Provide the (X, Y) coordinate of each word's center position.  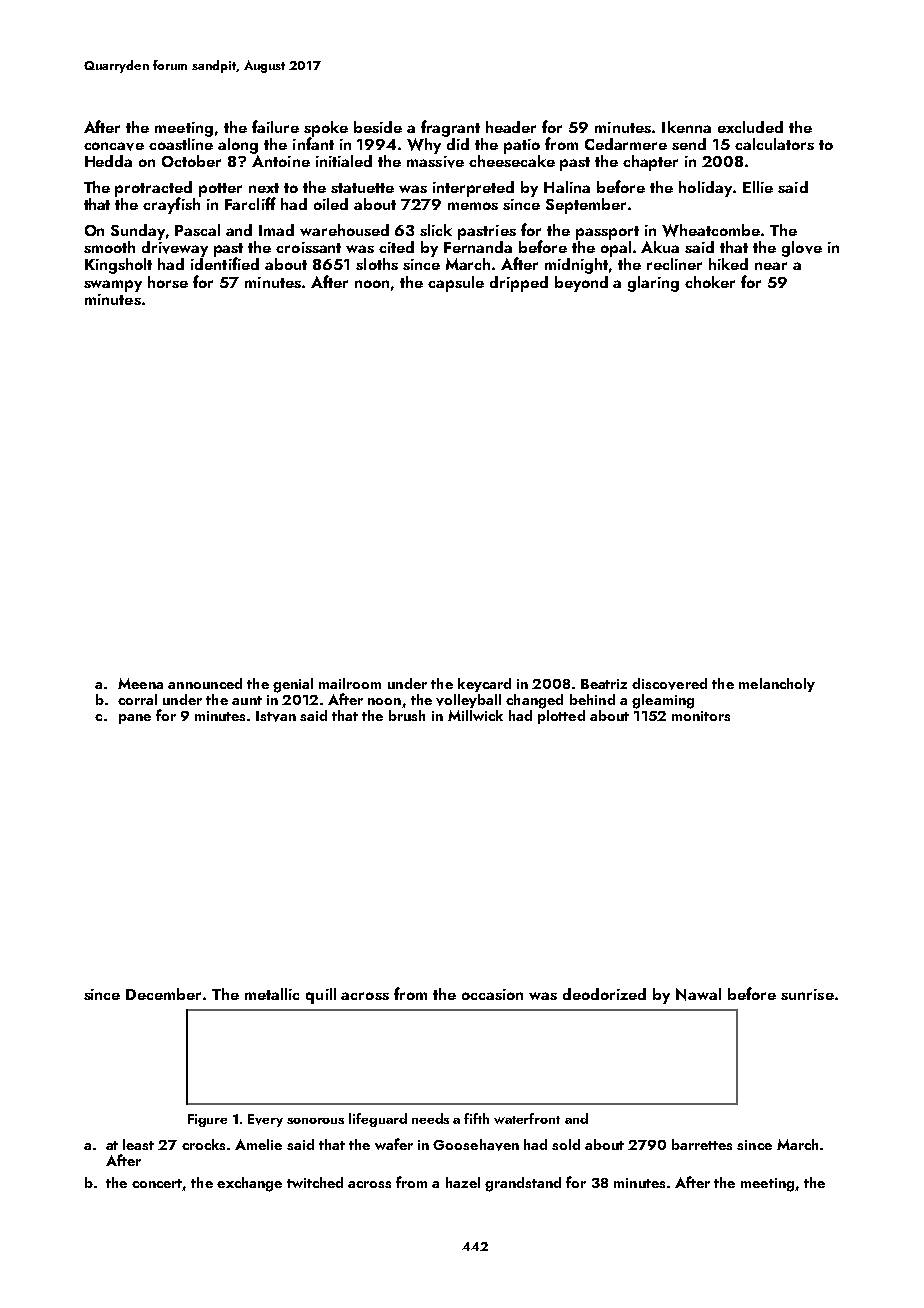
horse (168, 282)
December (163, 994)
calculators (774, 144)
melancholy (777, 685)
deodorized (604, 994)
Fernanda (478, 247)
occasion (492, 994)
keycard (484, 685)
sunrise (807, 994)
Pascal (197, 230)
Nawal (698, 994)
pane (135, 719)
